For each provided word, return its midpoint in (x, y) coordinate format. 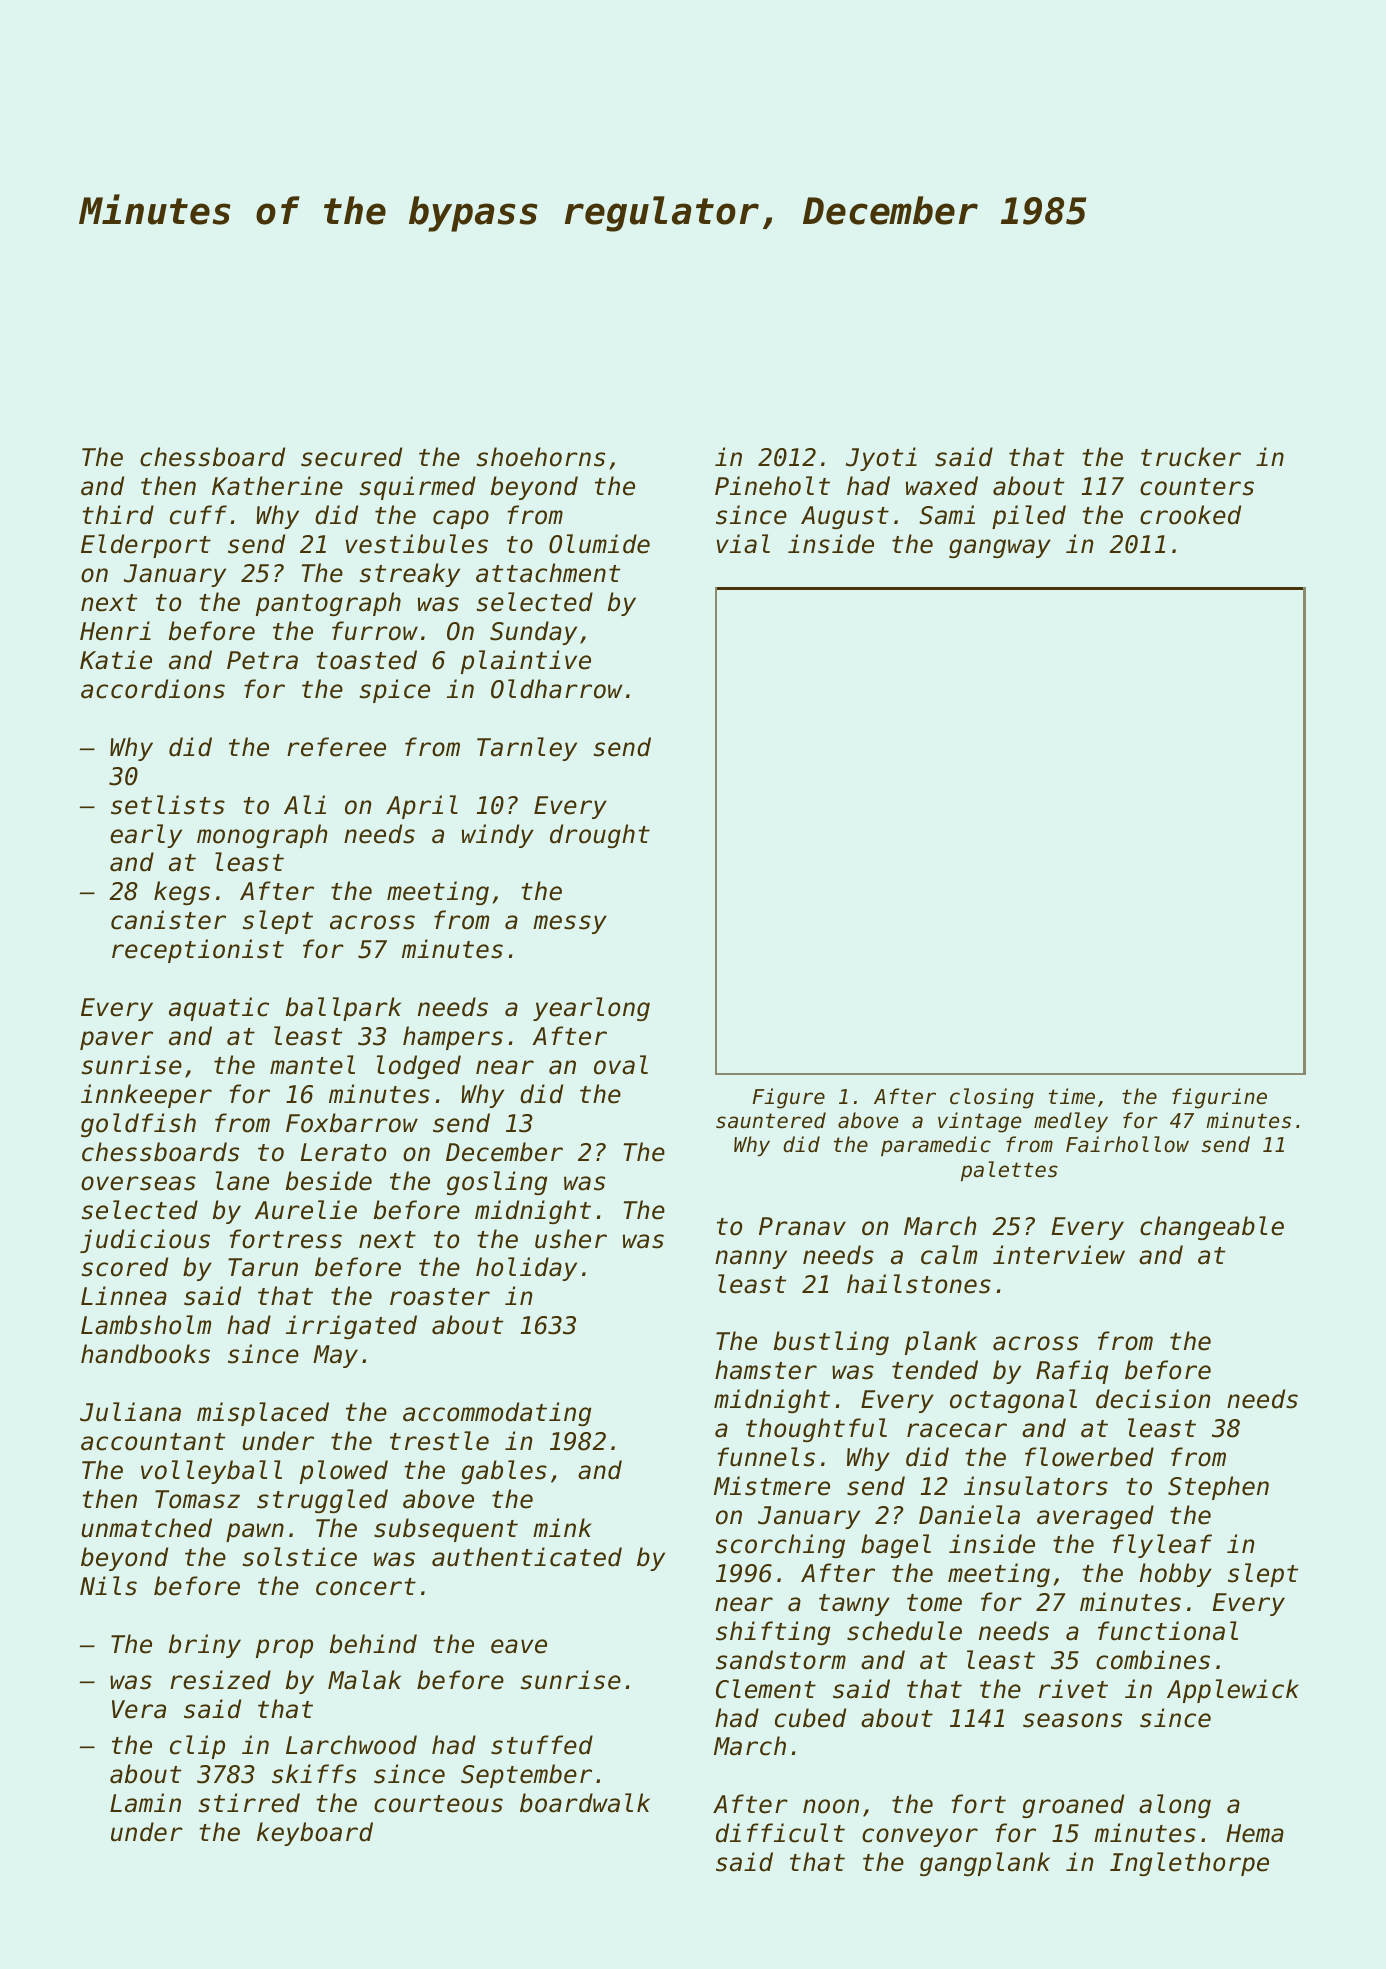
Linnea (124, 1296)
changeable (1212, 1228)
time (1072, 1096)
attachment (548, 573)
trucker (1191, 457)
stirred (249, 1803)
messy (570, 924)
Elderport (146, 546)
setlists (168, 805)
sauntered (771, 1120)
